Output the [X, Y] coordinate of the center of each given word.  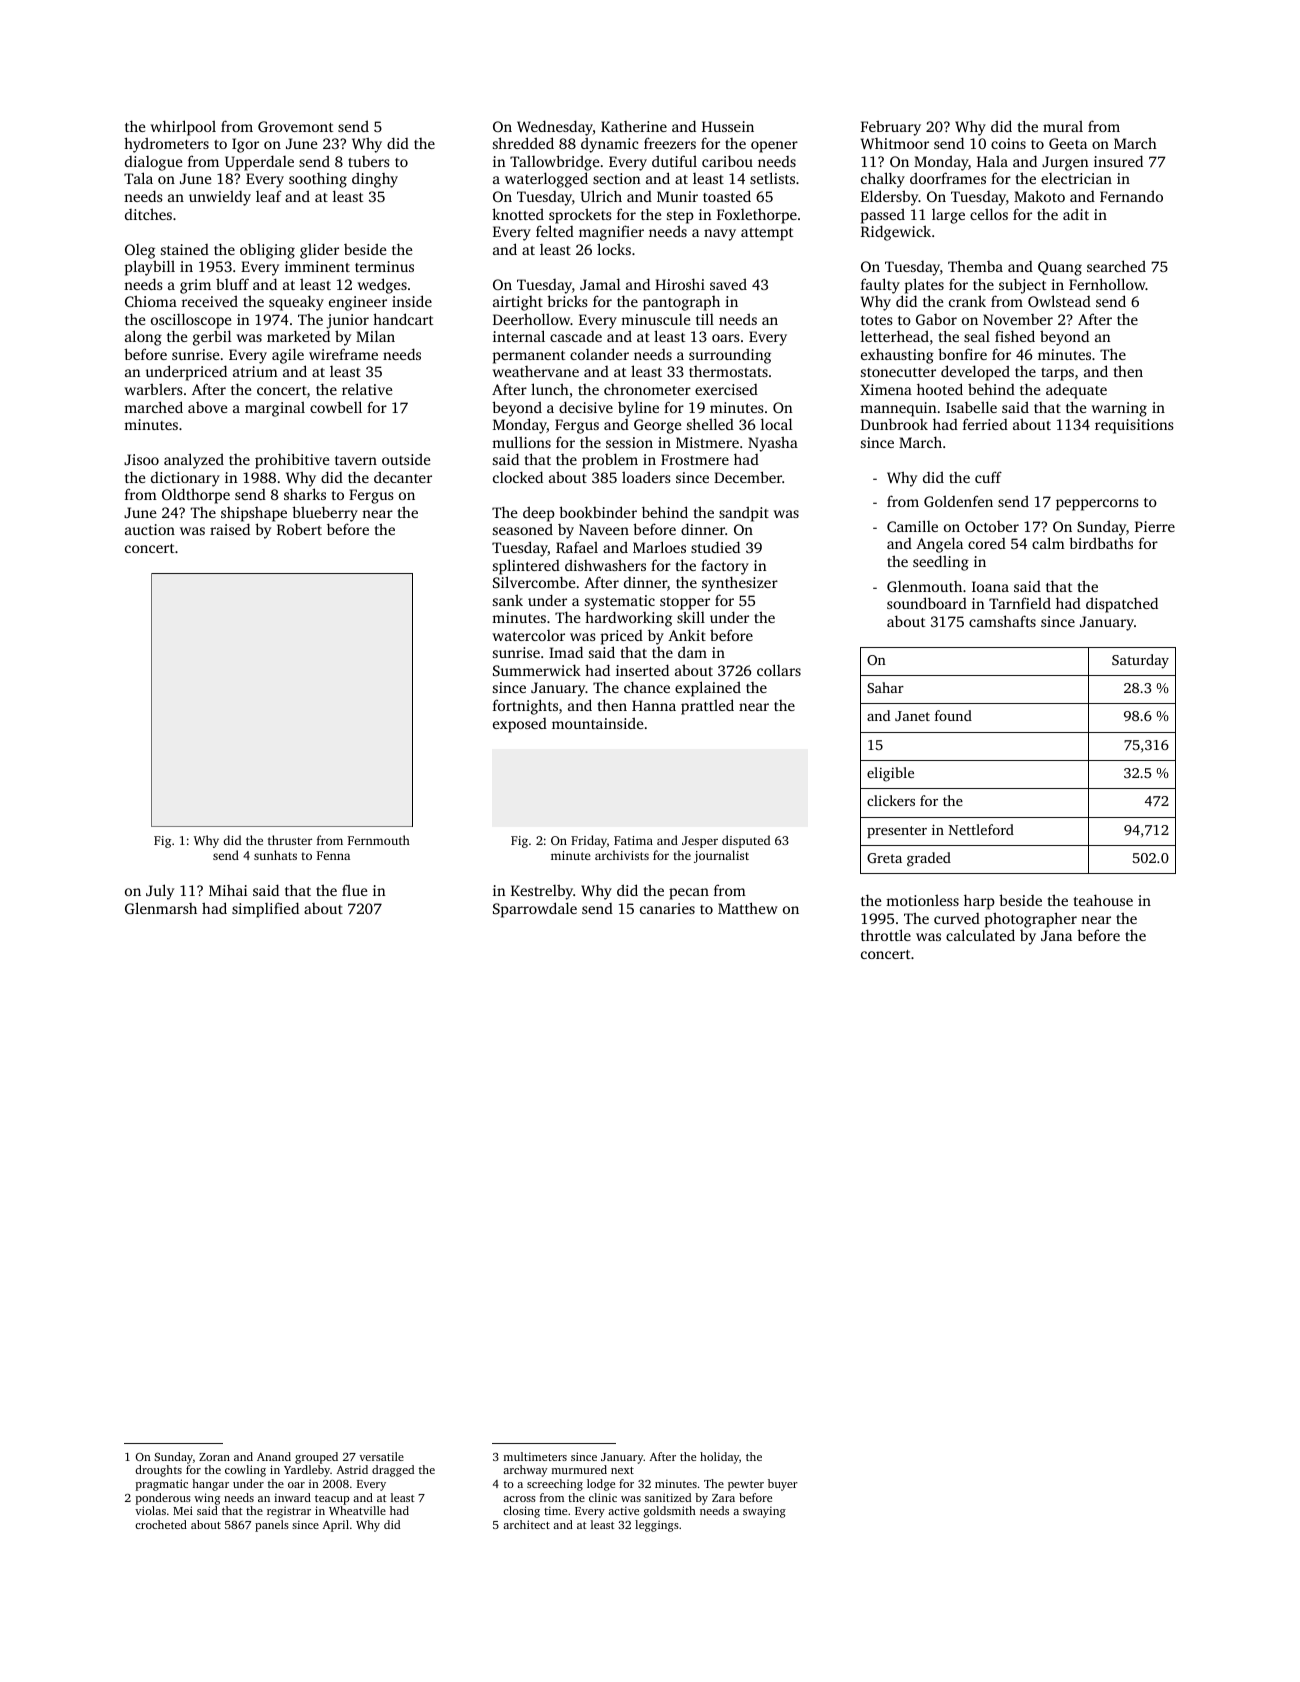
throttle [886, 935]
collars [779, 670]
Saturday [1140, 661]
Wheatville [357, 1510]
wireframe [343, 354]
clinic [603, 1497]
